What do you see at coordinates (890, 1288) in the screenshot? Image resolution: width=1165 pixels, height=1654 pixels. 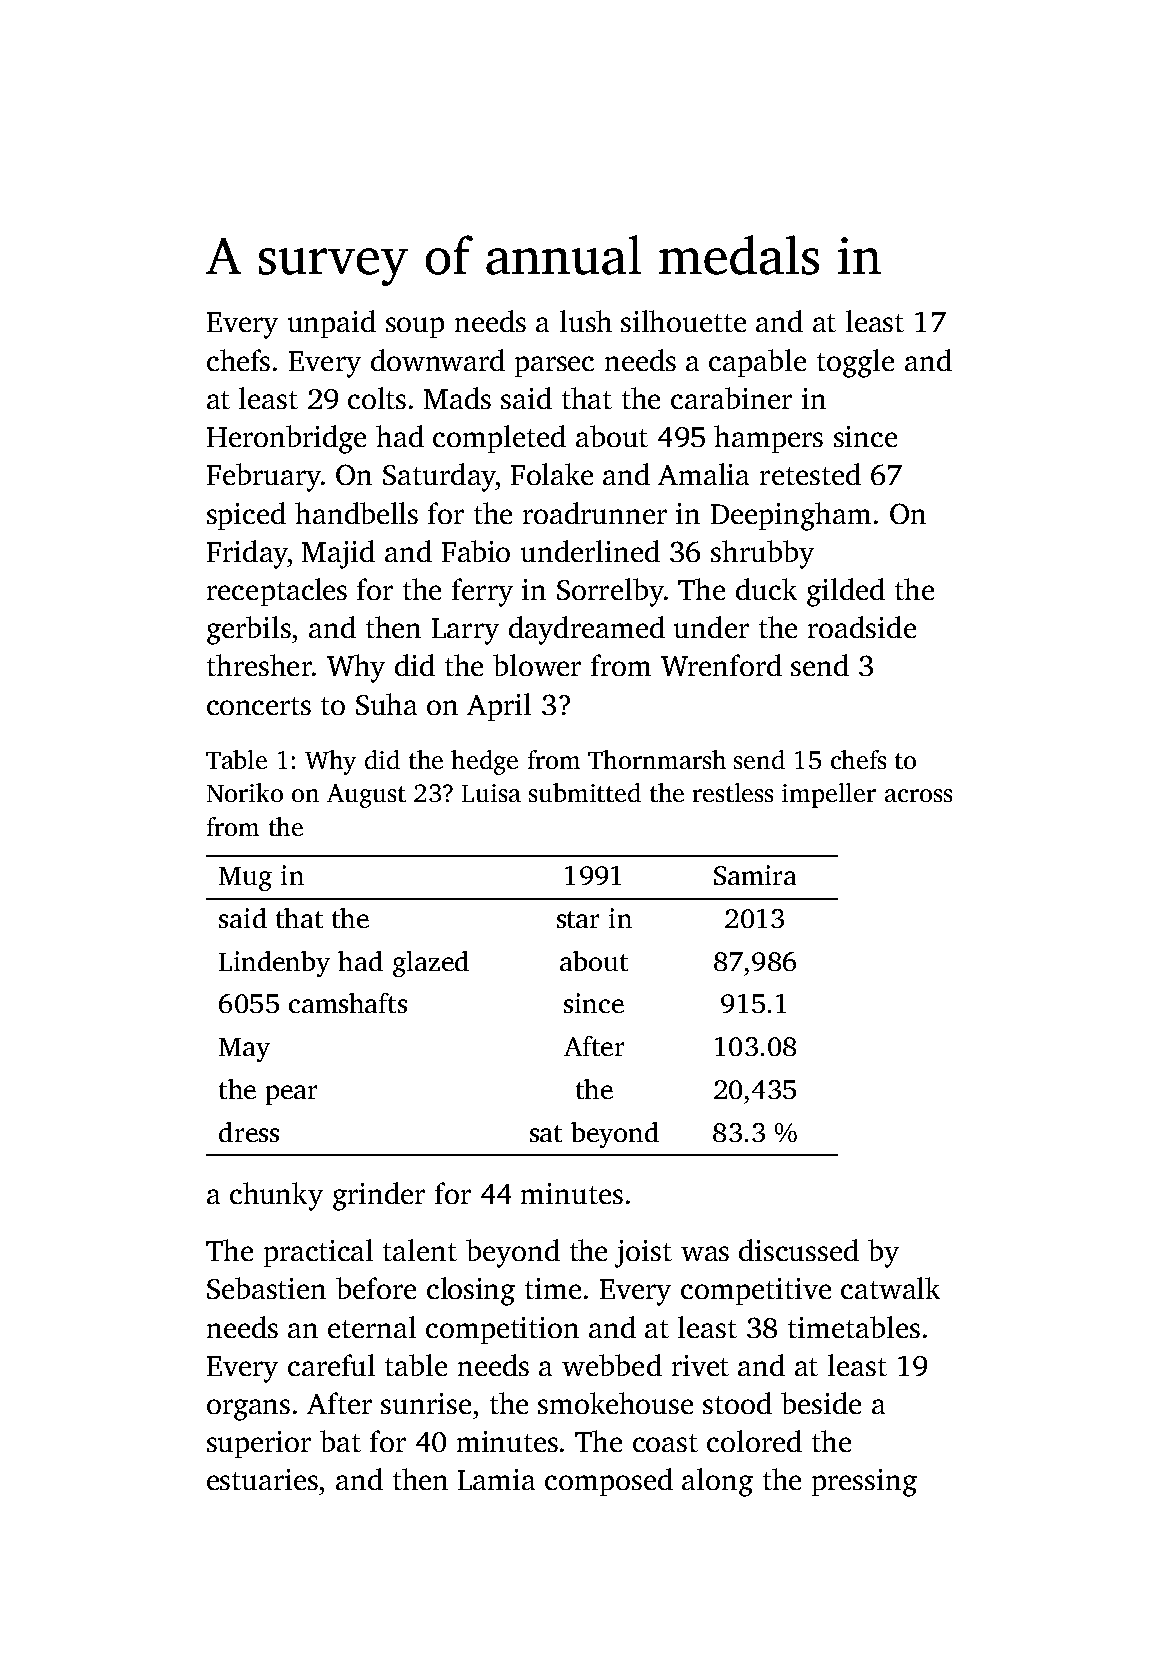 I see `catwalk` at bounding box center [890, 1288].
